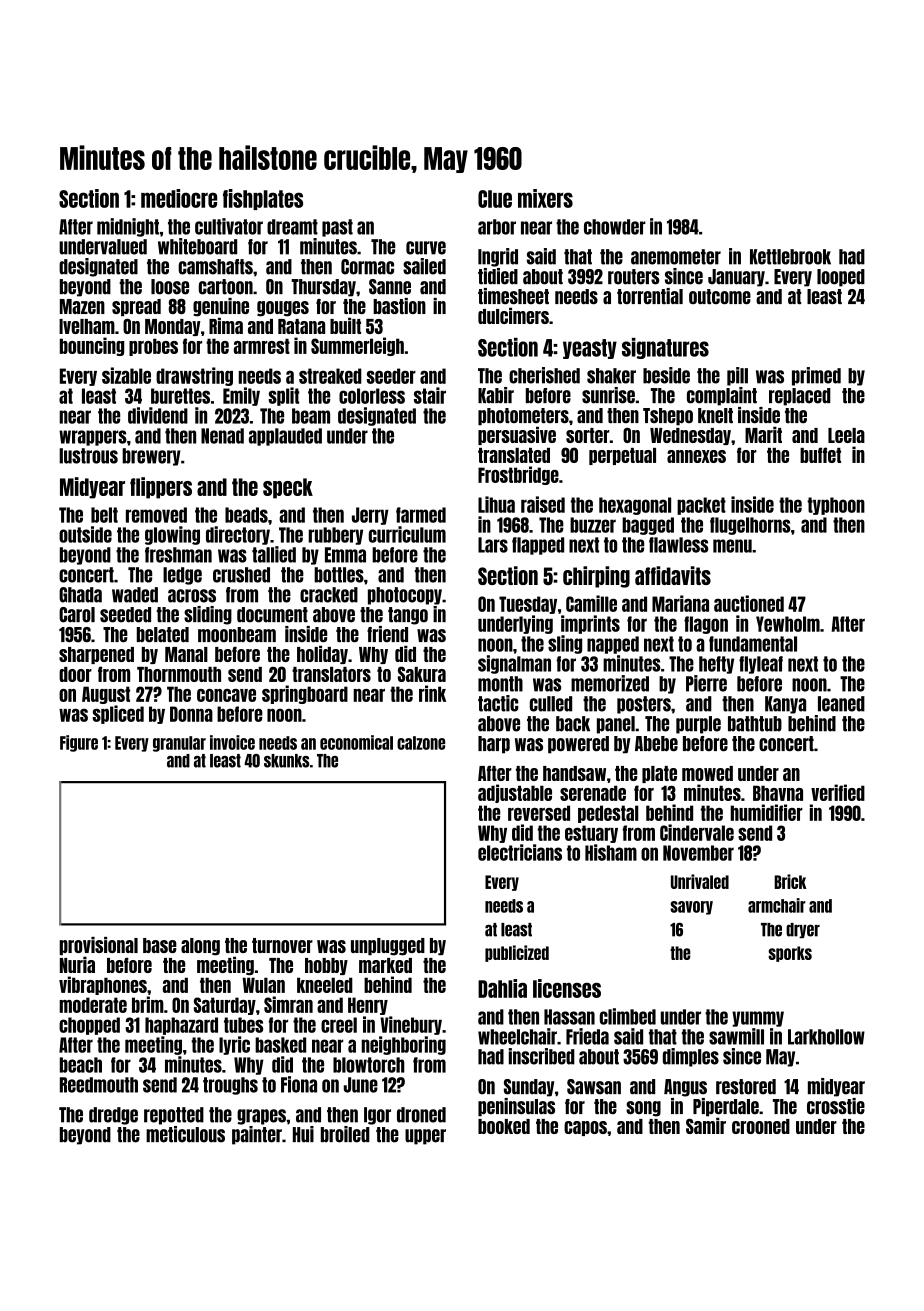 This page has height=1311, width=924. What do you see at coordinates (545, 198) in the page?
I see `mixers` at bounding box center [545, 198].
